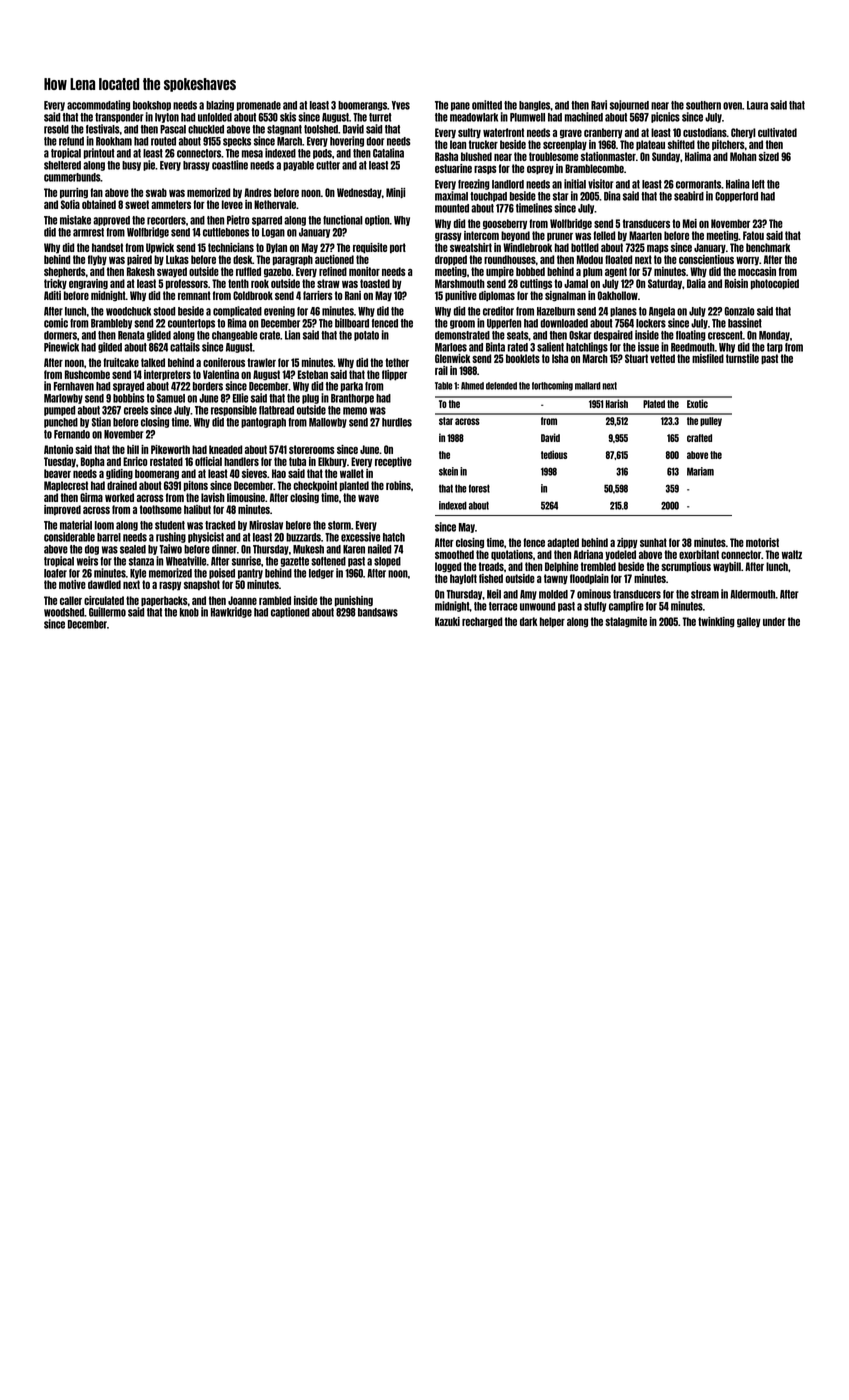  I want to click on Laura, so click(757, 105).
